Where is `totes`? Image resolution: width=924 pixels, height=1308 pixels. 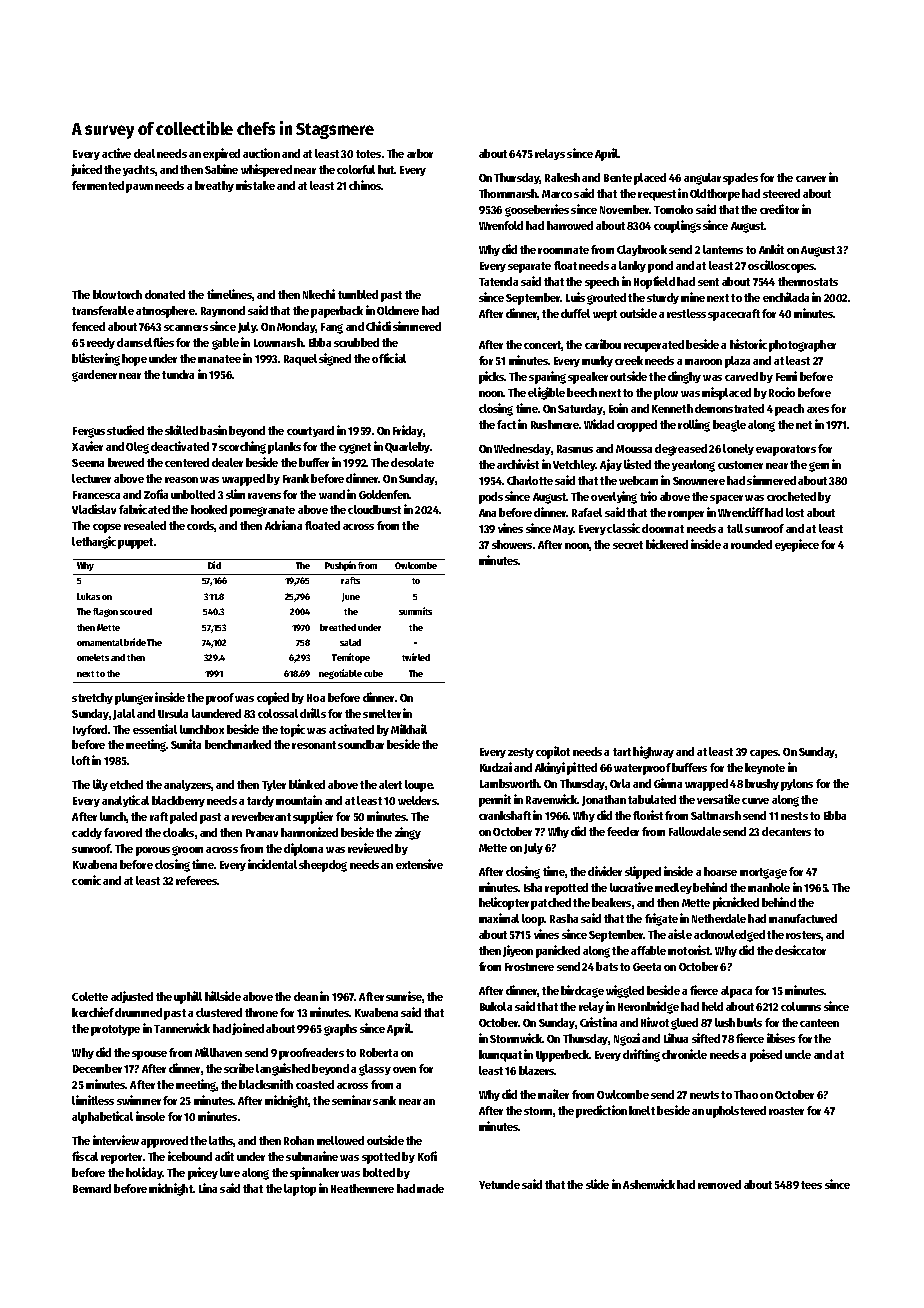 totes is located at coordinates (368, 154).
